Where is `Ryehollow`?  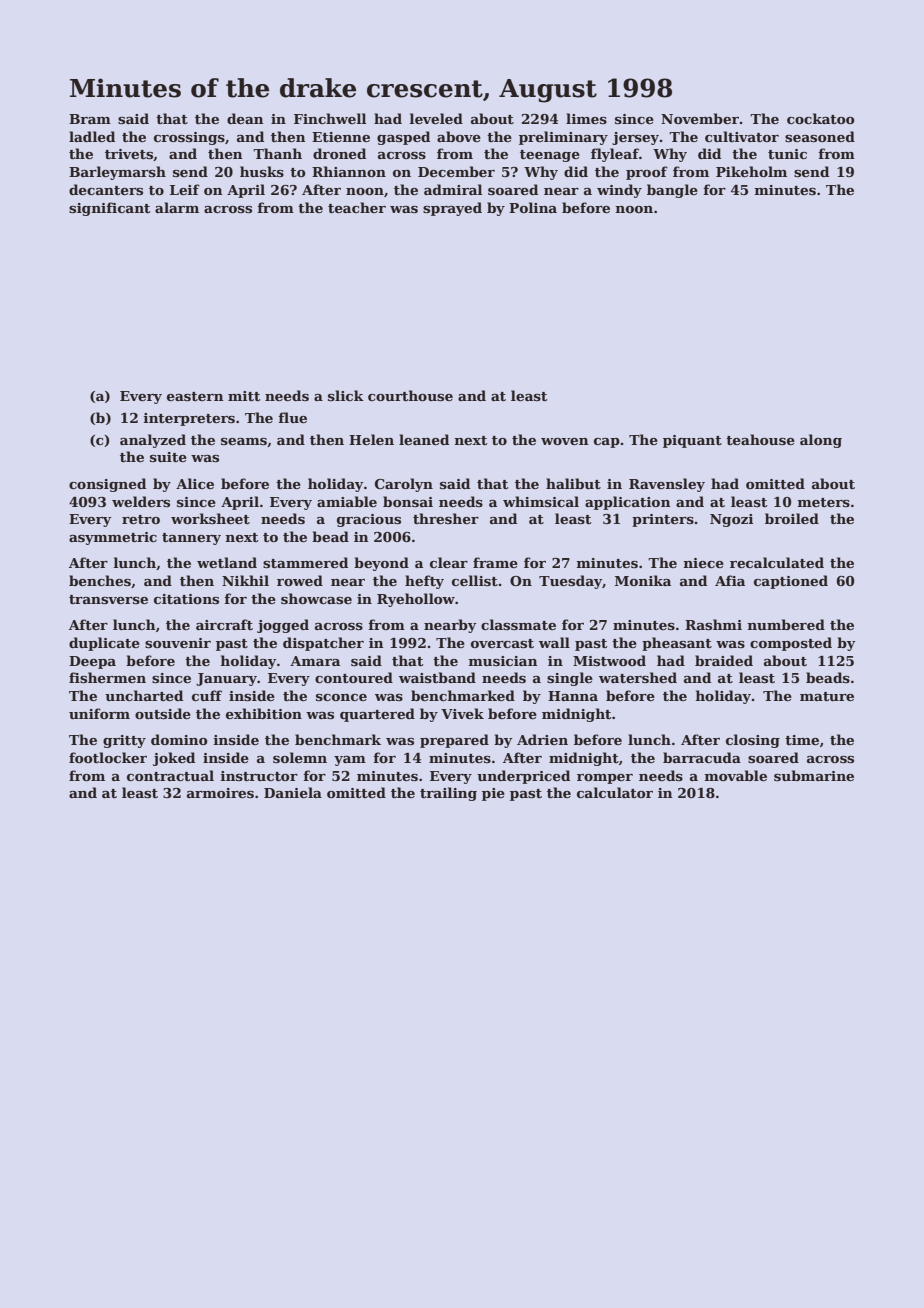 Ryehollow is located at coordinates (416, 600).
